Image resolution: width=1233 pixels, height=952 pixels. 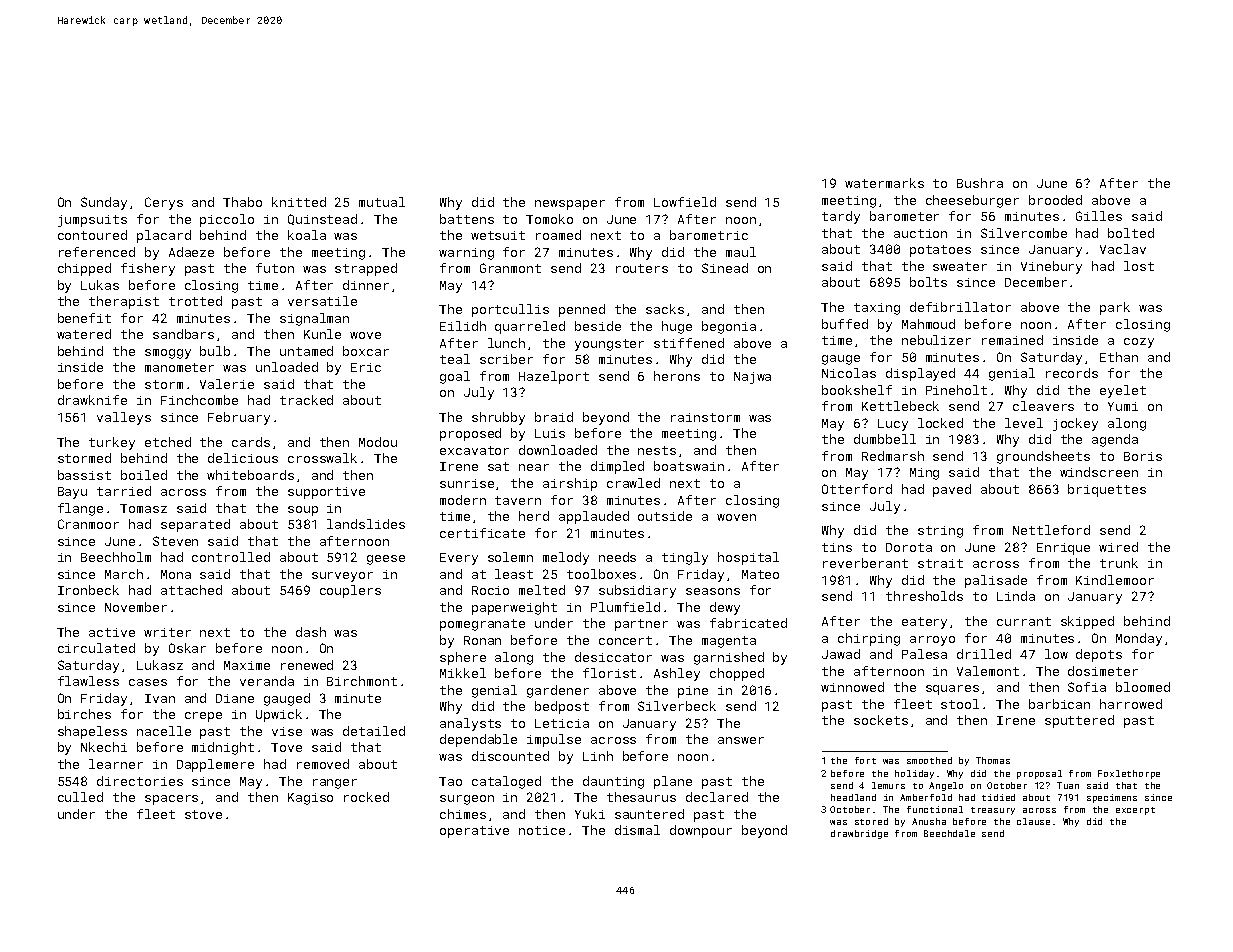 What do you see at coordinates (242, 202) in the page?
I see `Thabo` at bounding box center [242, 202].
